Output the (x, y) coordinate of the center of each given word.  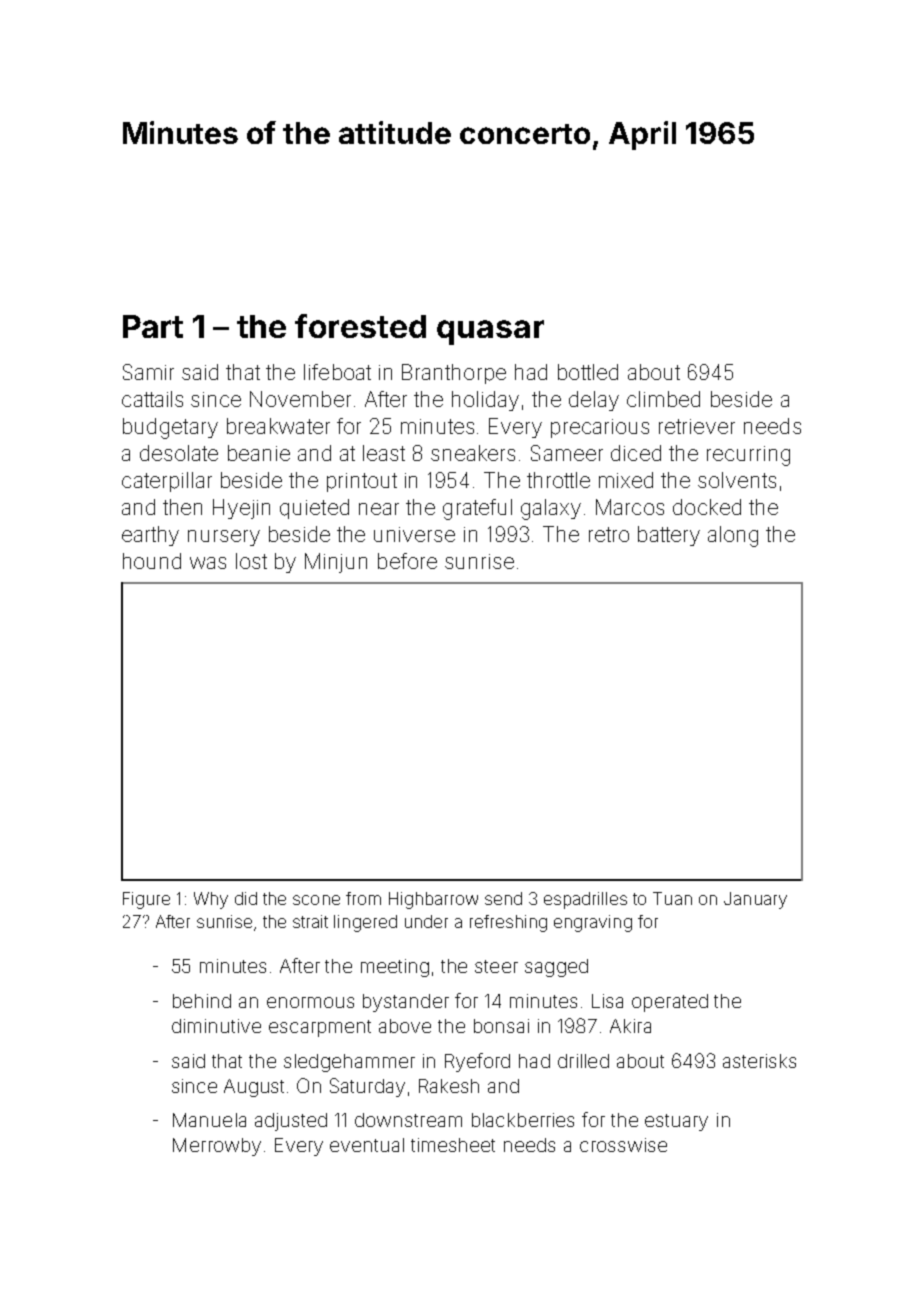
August (254, 1088)
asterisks (759, 1061)
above (405, 1026)
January (755, 900)
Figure (146, 900)
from (363, 898)
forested (360, 326)
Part (153, 326)
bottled (588, 372)
